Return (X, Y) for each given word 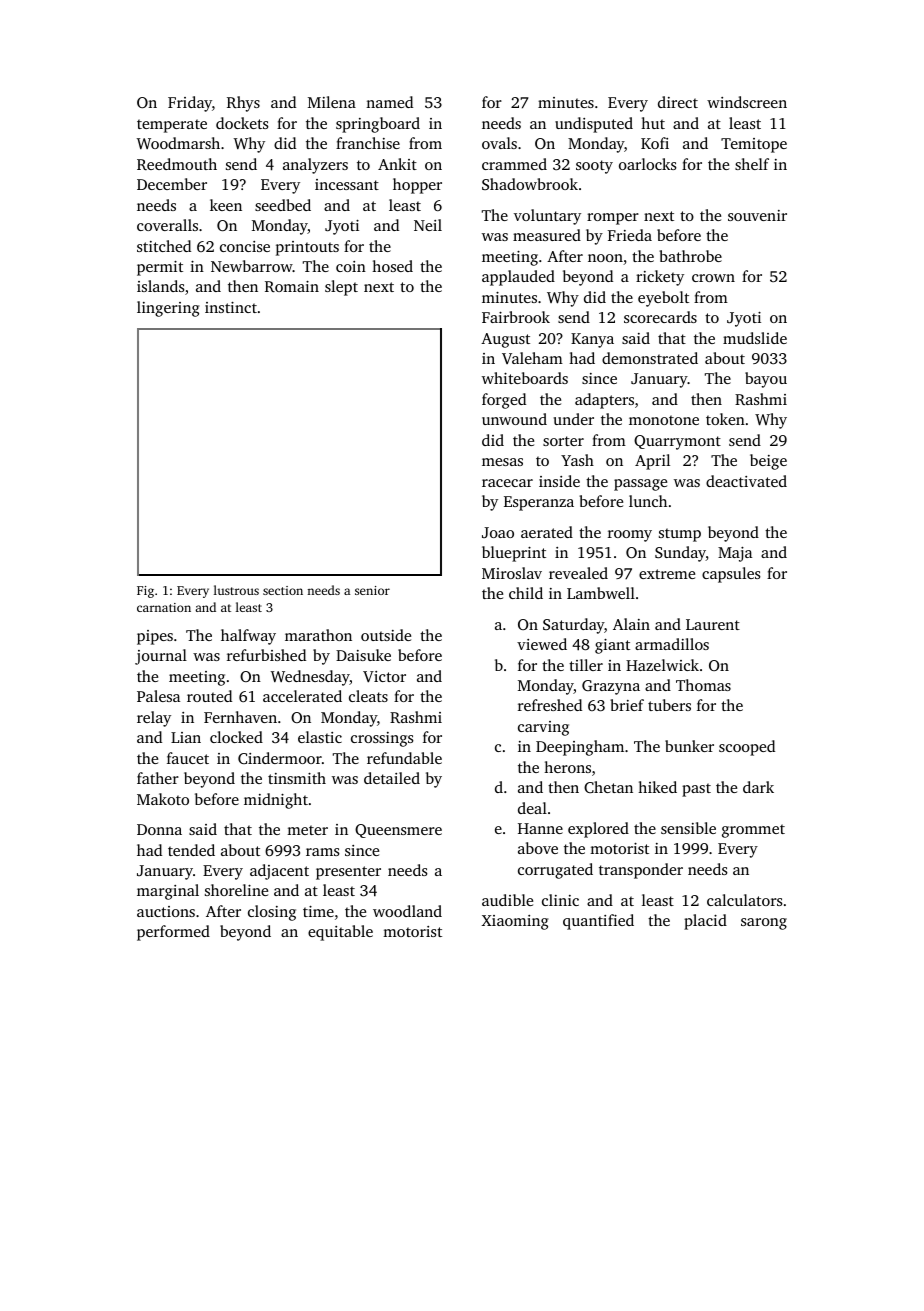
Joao (498, 532)
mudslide (755, 338)
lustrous (236, 590)
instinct (231, 307)
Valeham (532, 358)
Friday (190, 104)
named (389, 102)
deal (532, 808)
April (652, 462)
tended (191, 850)
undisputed (594, 125)
